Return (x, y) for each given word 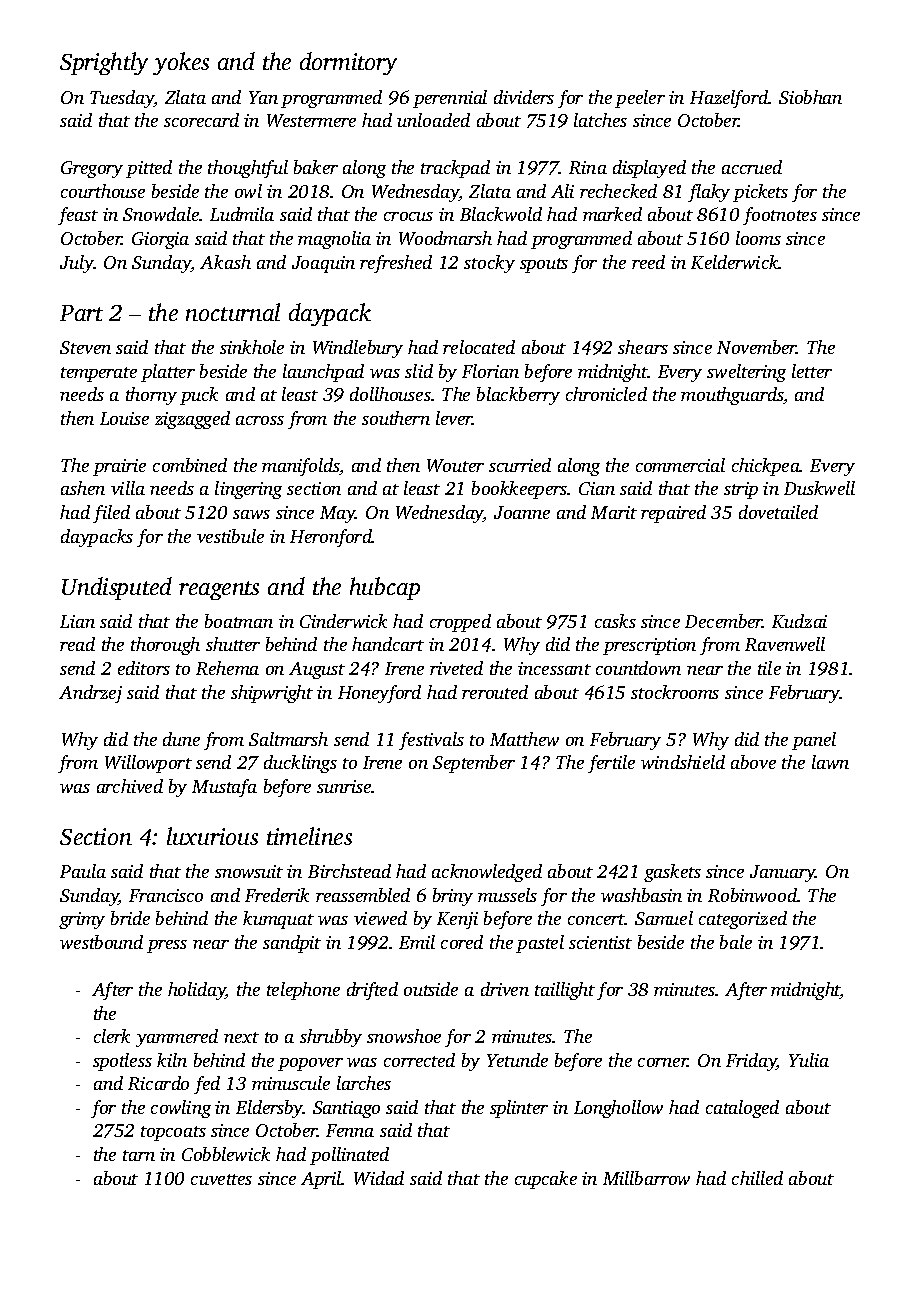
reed (648, 262)
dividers (524, 97)
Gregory (92, 169)
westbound (101, 942)
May (338, 514)
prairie (119, 467)
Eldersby (269, 1109)
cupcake (546, 1180)
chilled (757, 1178)
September (474, 764)
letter (812, 371)
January (783, 873)
